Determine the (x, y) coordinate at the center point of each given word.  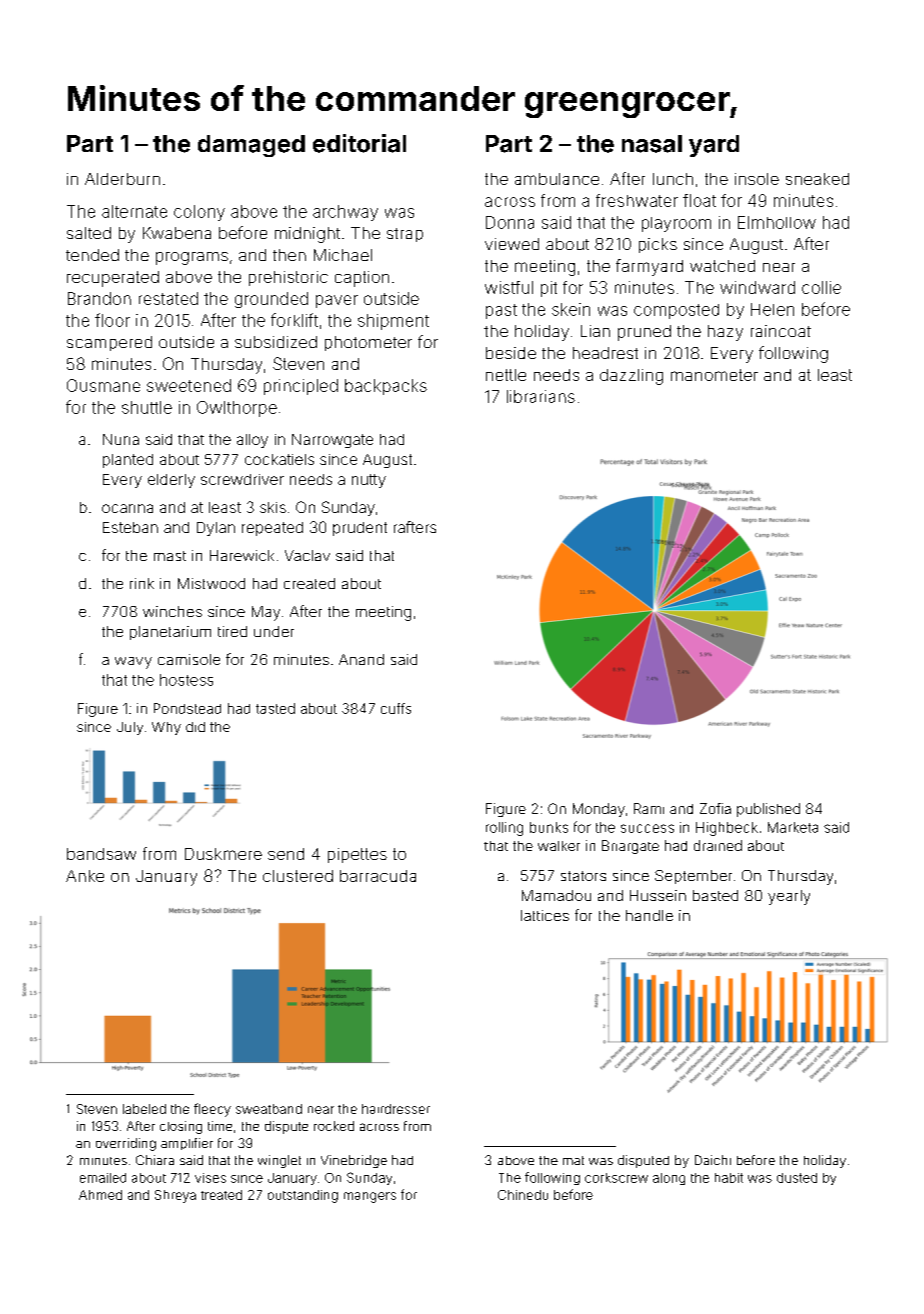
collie (821, 287)
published (768, 810)
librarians (541, 396)
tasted (275, 708)
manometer (714, 375)
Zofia (715, 808)
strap (405, 235)
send (286, 854)
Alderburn (122, 179)
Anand (361, 659)
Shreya (175, 1196)
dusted (797, 1178)
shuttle (147, 407)
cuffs (396, 708)
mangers (370, 1197)
